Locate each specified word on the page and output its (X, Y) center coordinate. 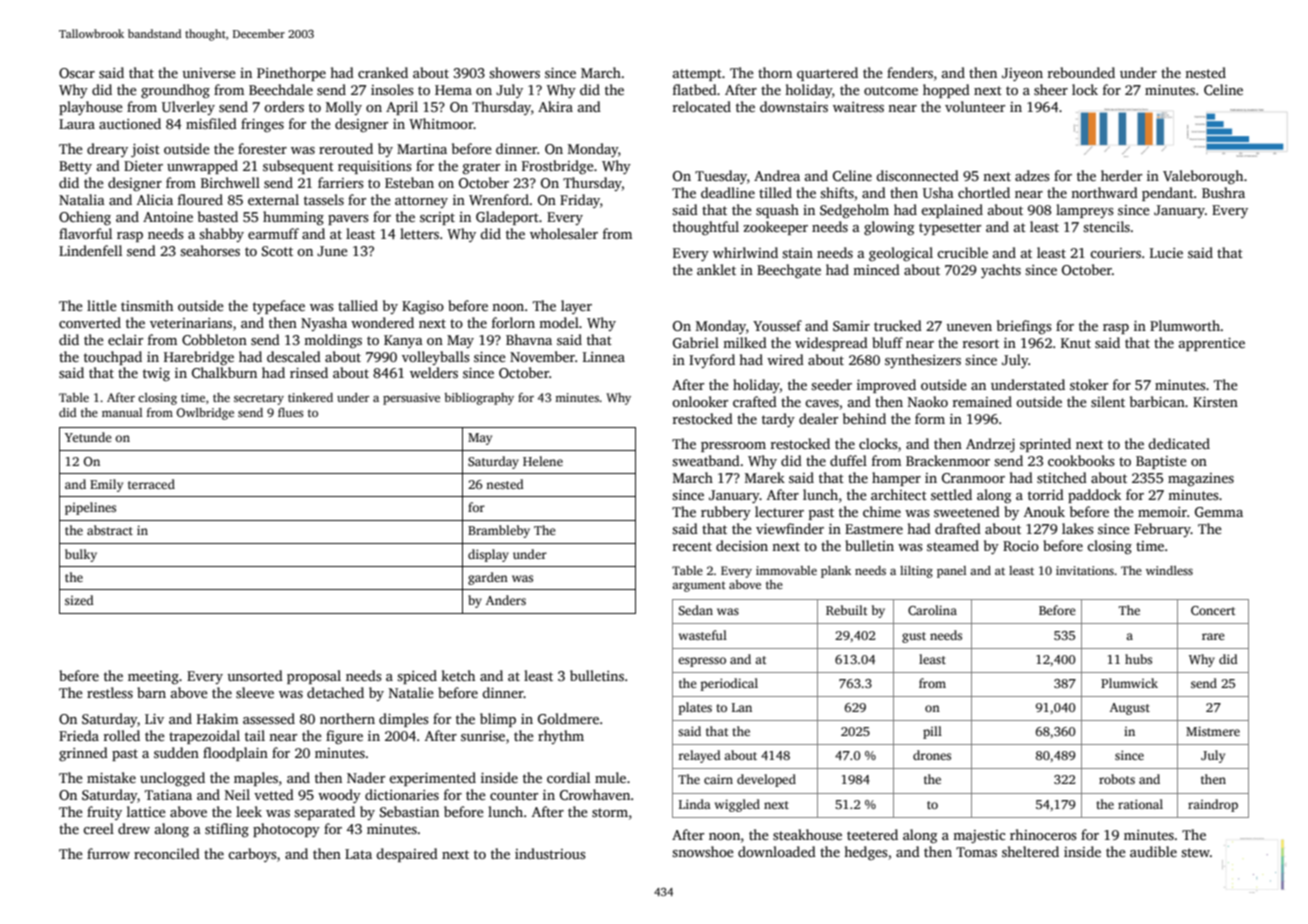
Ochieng (85, 218)
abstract (110, 530)
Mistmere (1213, 731)
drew (134, 828)
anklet (716, 269)
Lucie (1166, 253)
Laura (77, 124)
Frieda (79, 735)
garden (488, 578)
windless (1169, 570)
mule (610, 777)
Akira (555, 106)
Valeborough (1203, 177)
